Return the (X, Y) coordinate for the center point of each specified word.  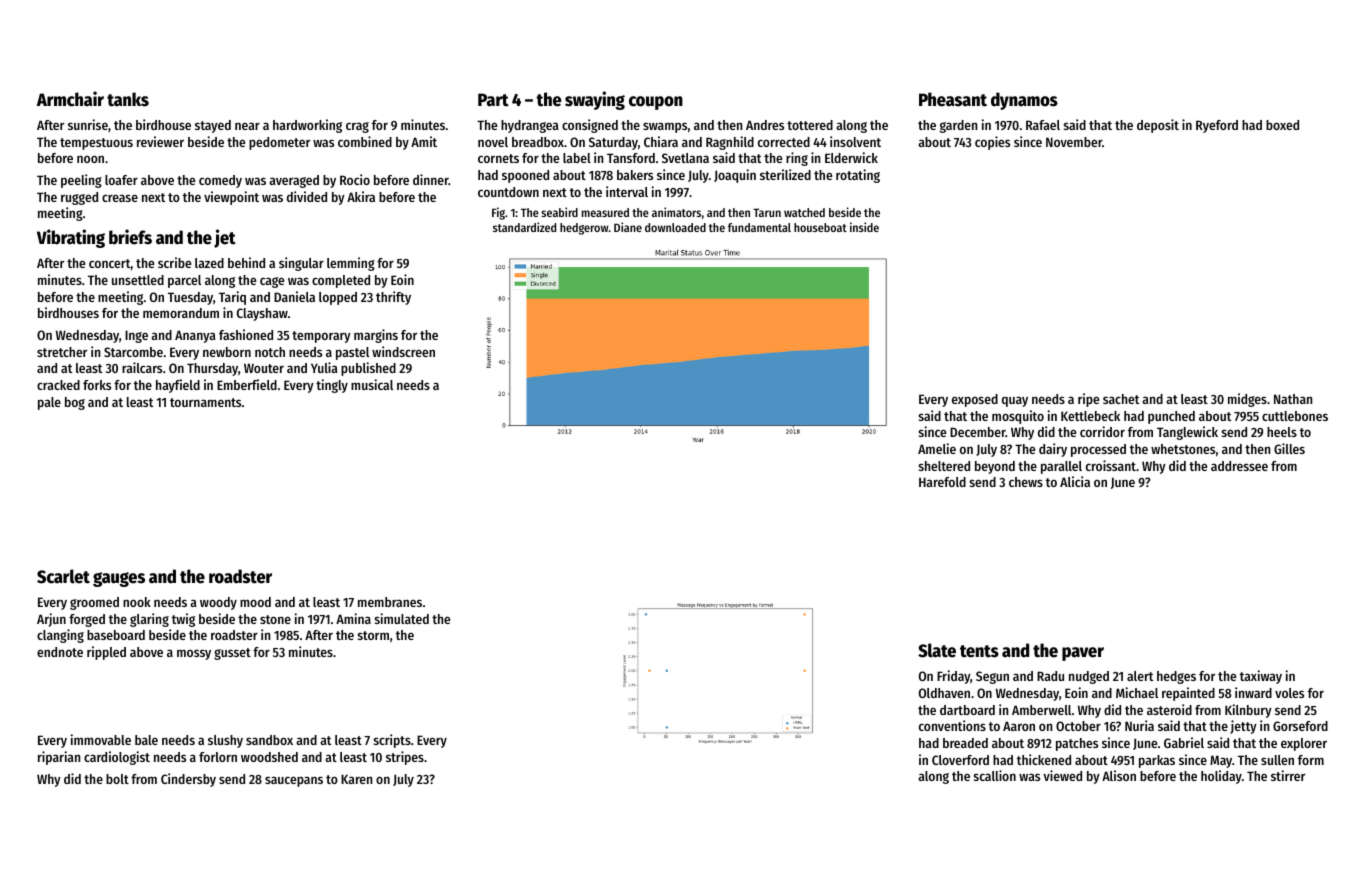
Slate (937, 650)
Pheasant (953, 99)
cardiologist (117, 758)
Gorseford (1300, 726)
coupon (656, 103)
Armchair (70, 99)
